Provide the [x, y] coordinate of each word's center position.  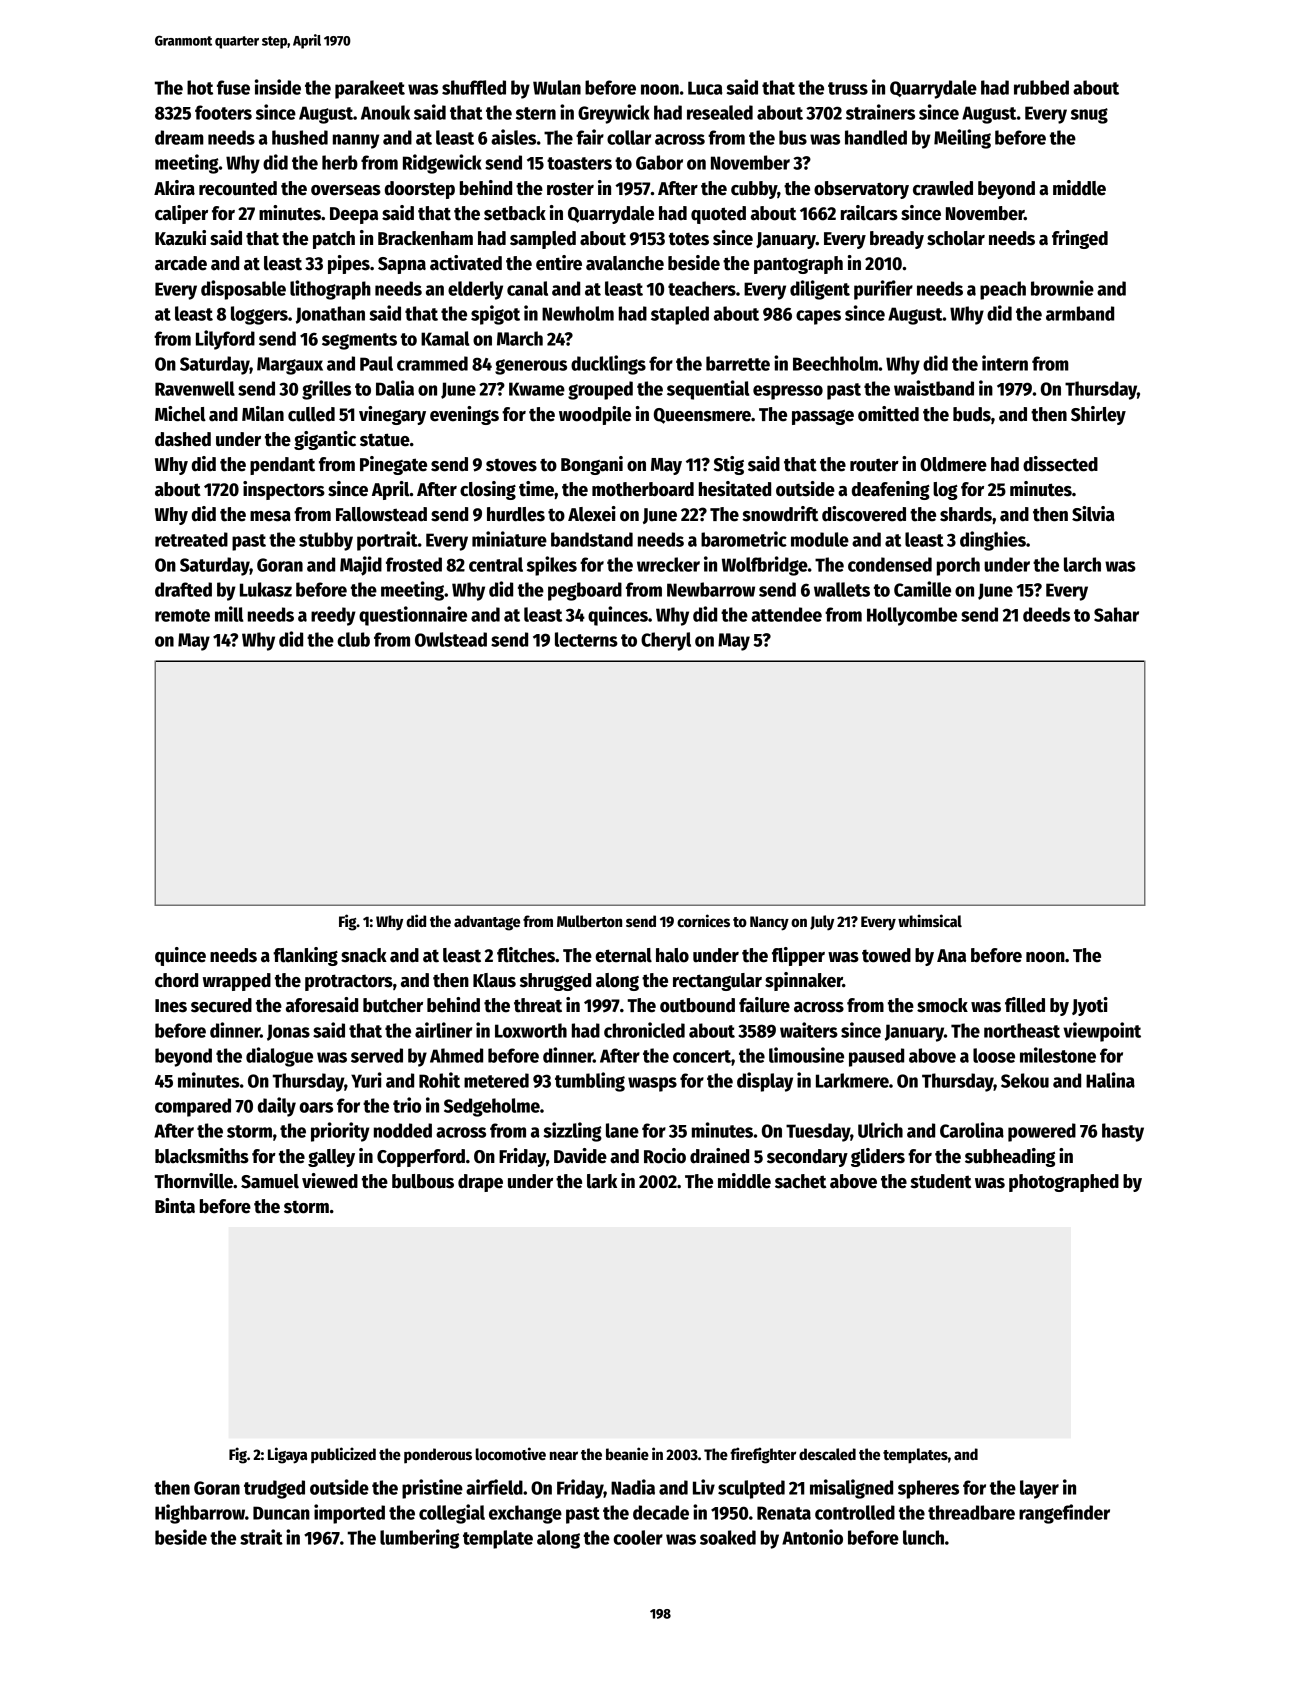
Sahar [1116, 614]
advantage [487, 923]
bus [793, 137]
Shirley [1098, 415]
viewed [330, 1181]
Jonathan [330, 315]
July [822, 923]
